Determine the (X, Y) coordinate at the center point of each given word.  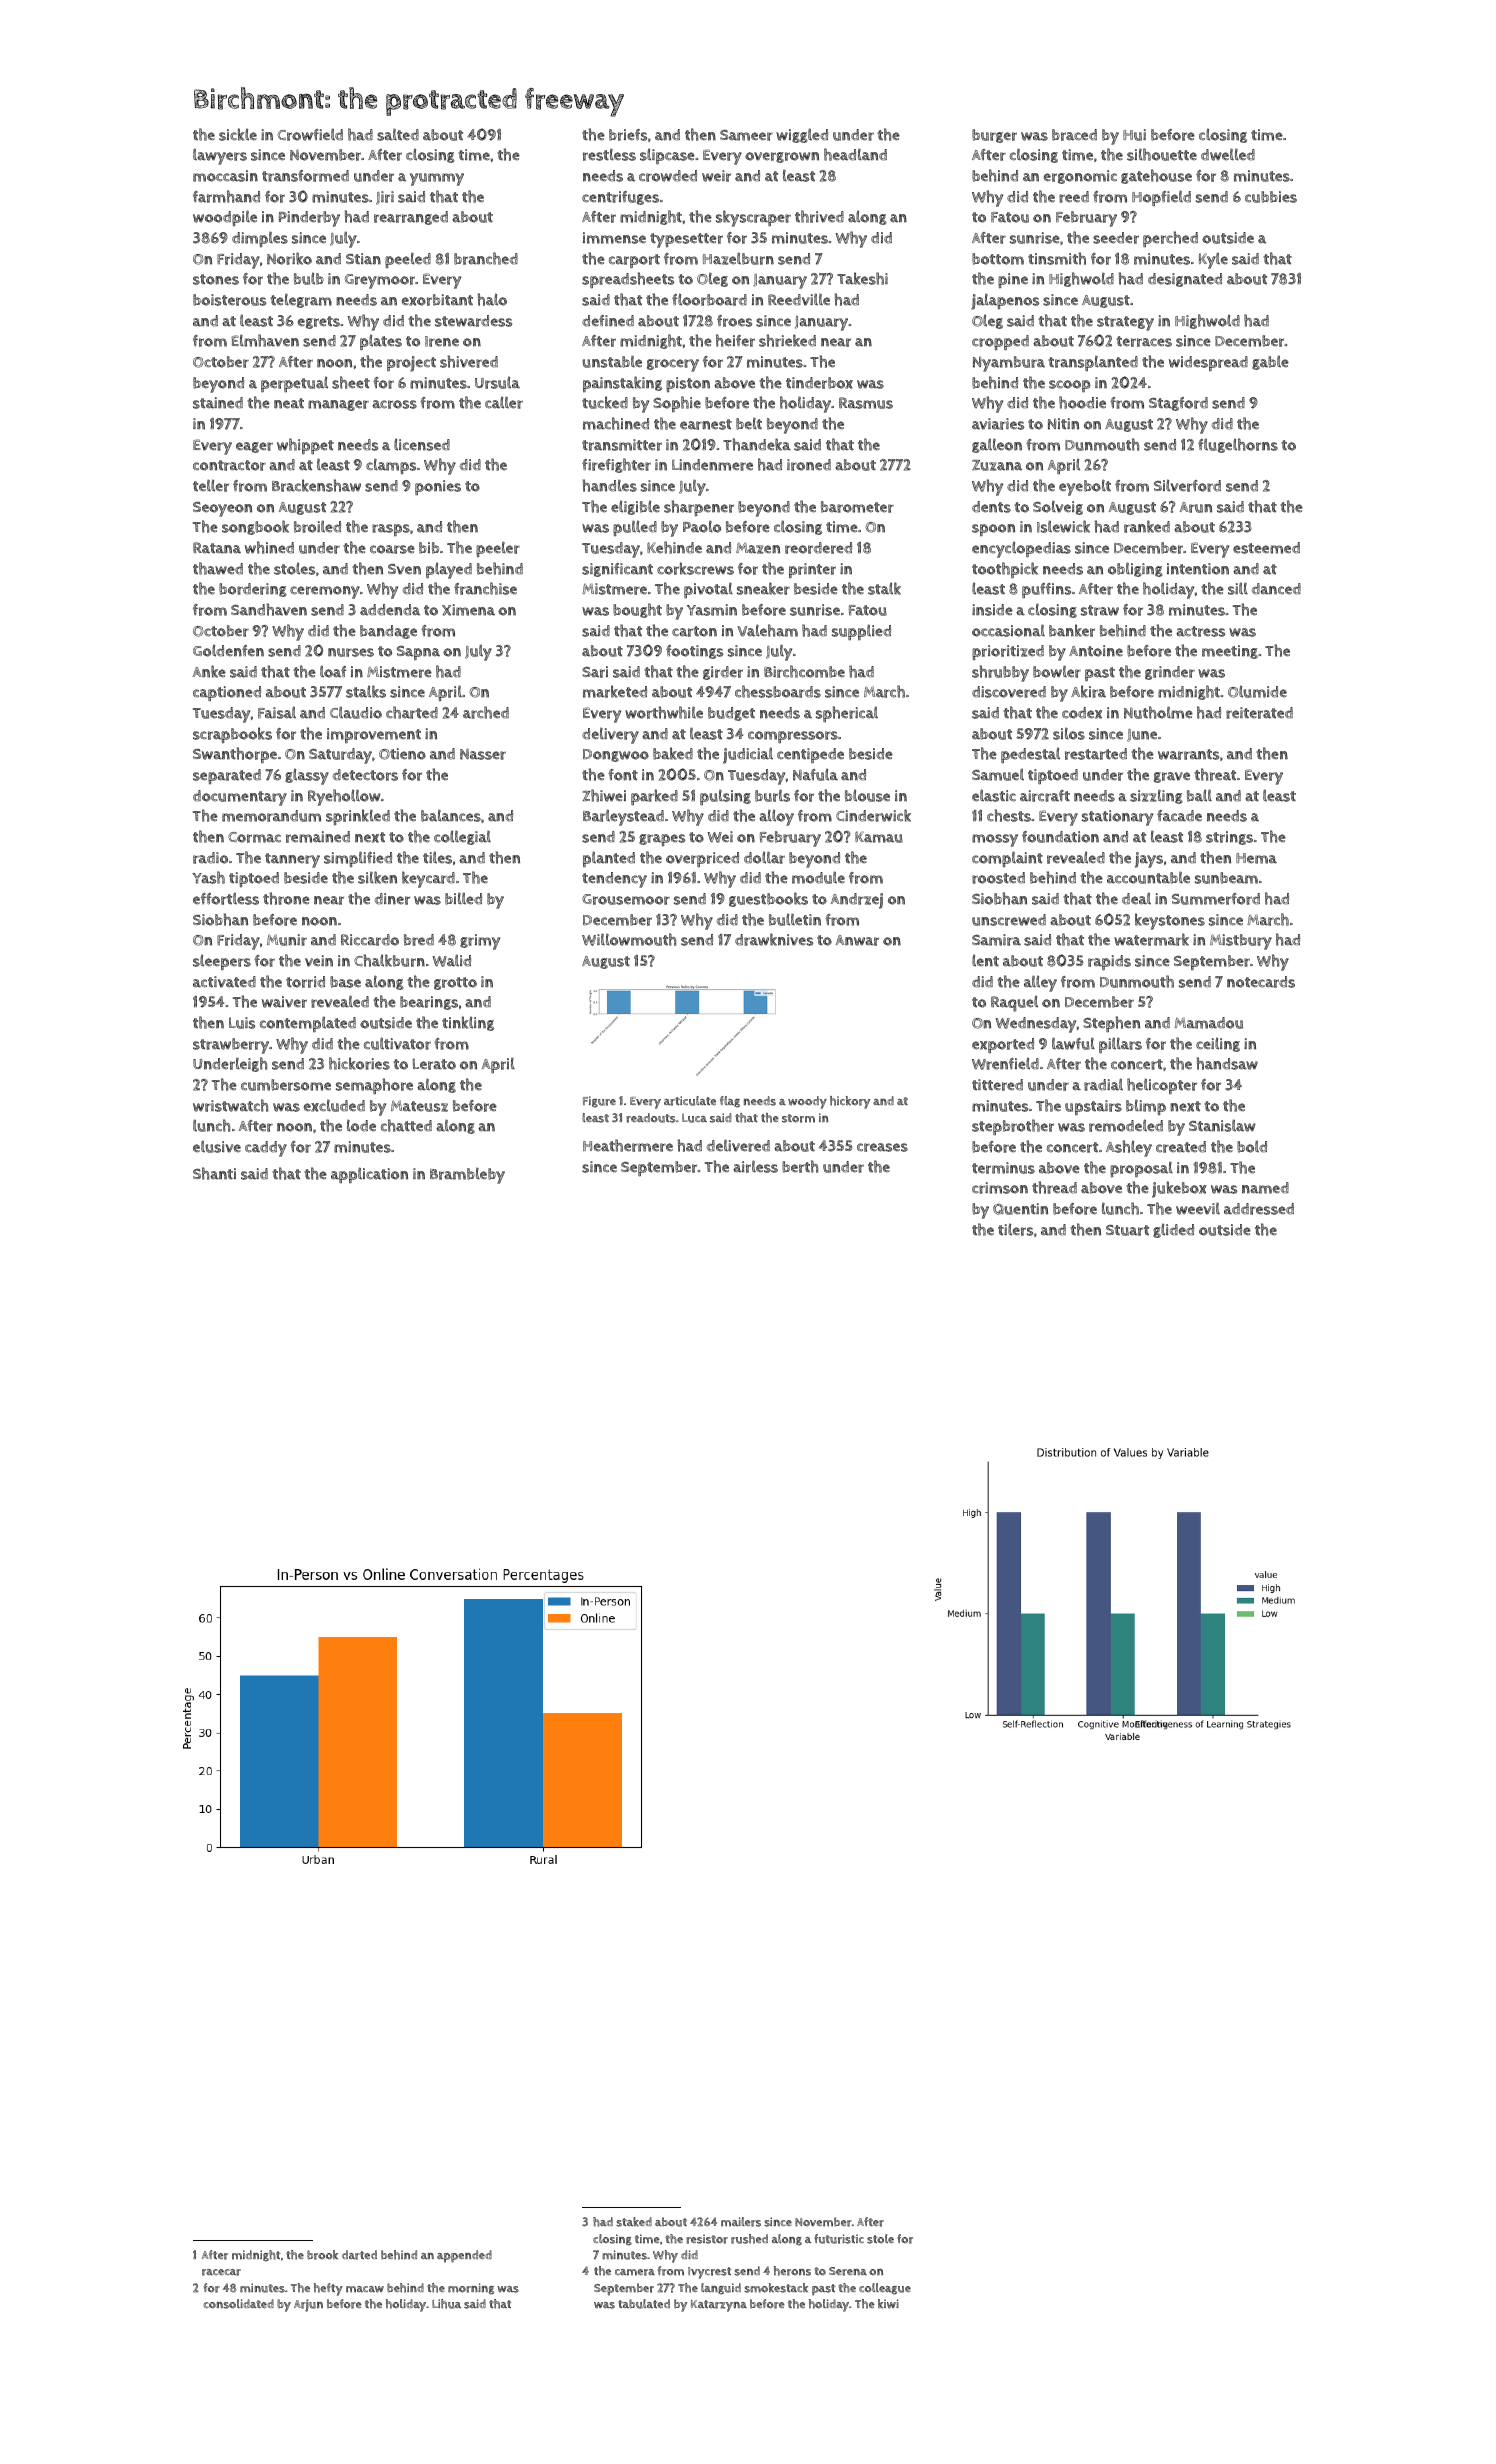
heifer (735, 340)
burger (994, 136)
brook (322, 2255)
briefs (628, 135)
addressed (1259, 1209)
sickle (238, 134)
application (369, 1175)
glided (1173, 1230)
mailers (741, 2222)
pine (1013, 281)
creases (882, 1147)
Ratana (217, 548)
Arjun (308, 2305)
